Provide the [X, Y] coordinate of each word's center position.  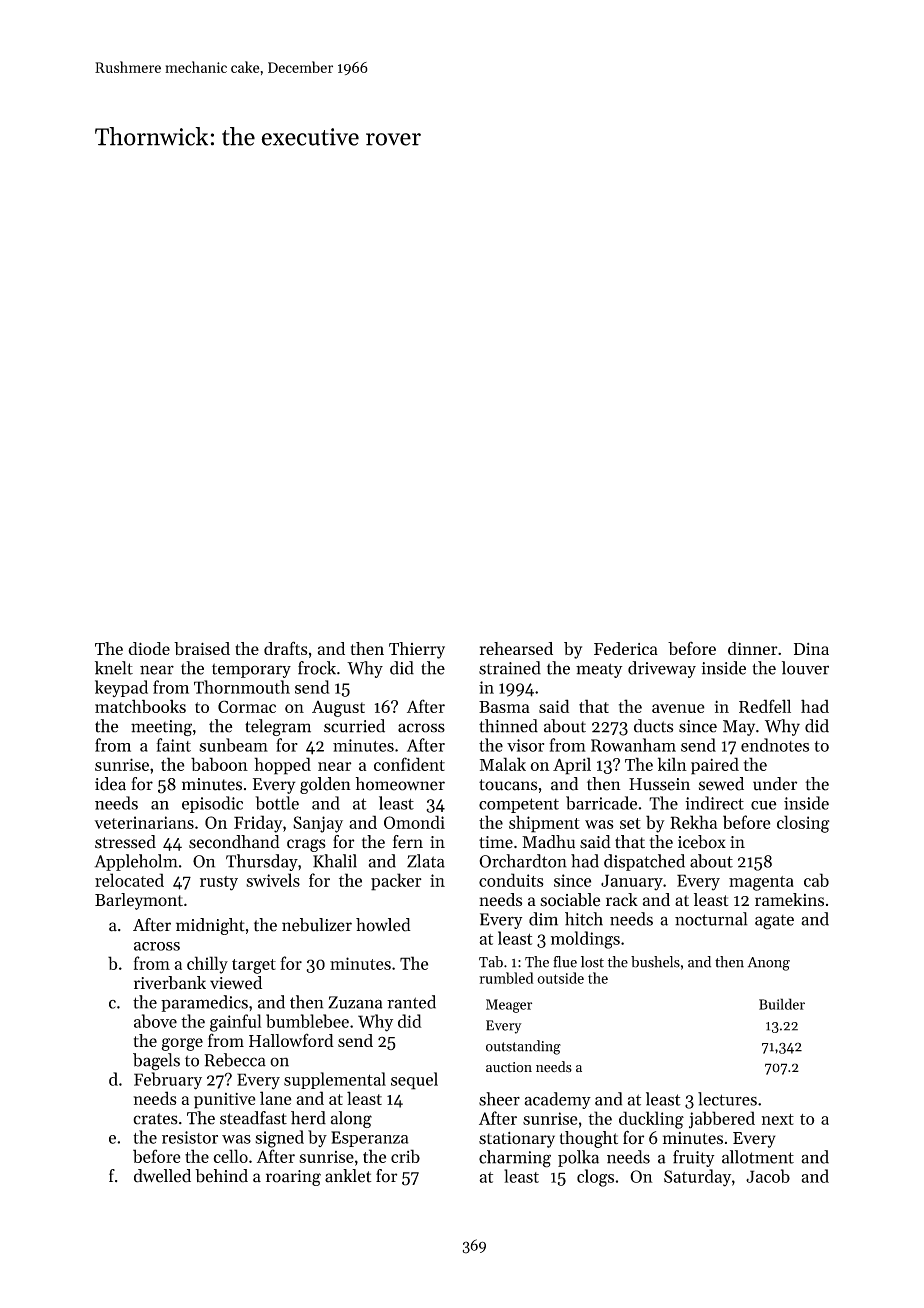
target [254, 966]
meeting [161, 728]
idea [110, 784]
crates [155, 1119]
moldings [585, 940]
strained [510, 668]
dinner [753, 648]
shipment [544, 824]
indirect [714, 803]
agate [774, 922]
